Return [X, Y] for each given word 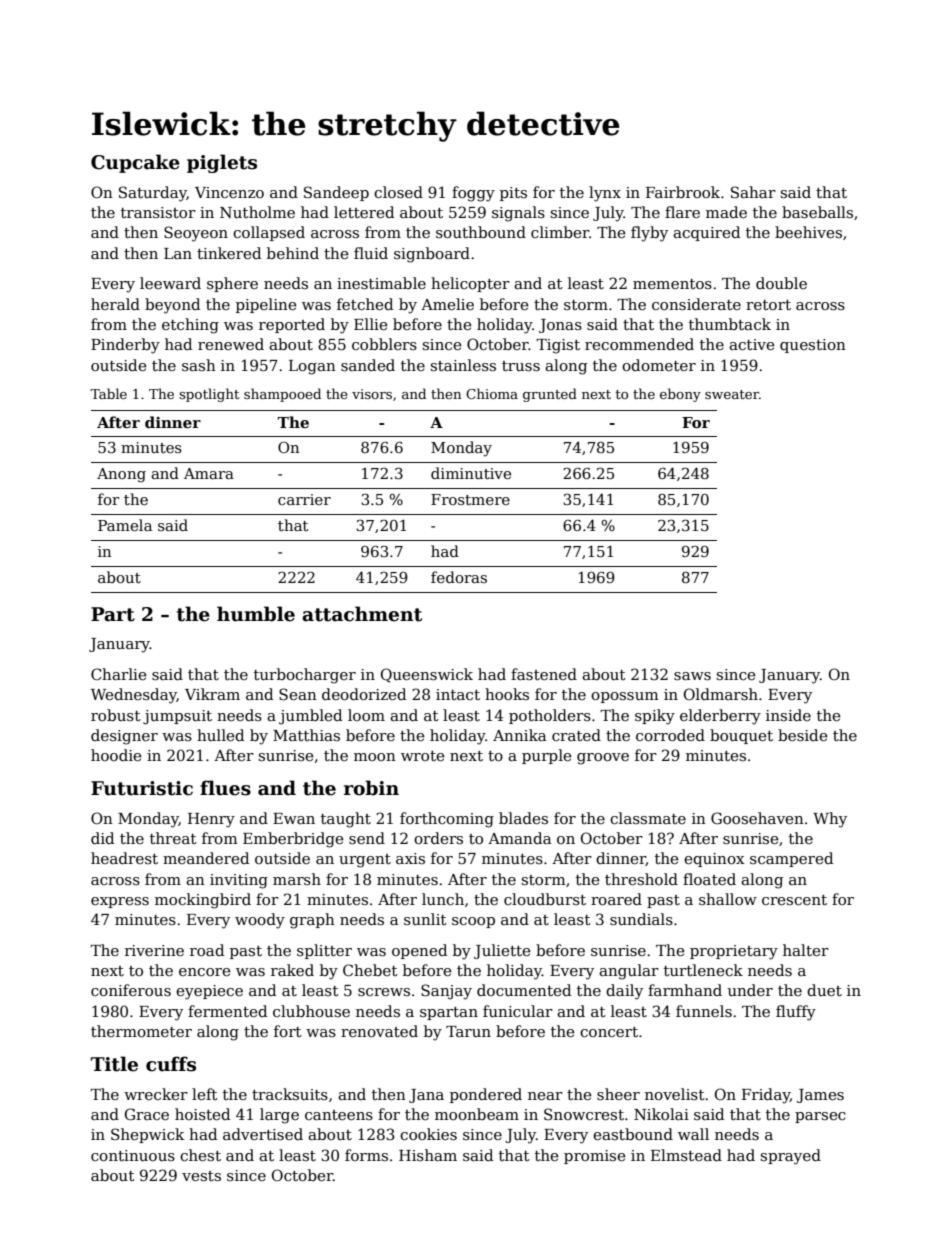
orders [438, 838]
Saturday [153, 194]
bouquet [741, 736]
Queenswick [427, 675]
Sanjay [446, 992]
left [205, 1094]
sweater [732, 394]
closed [398, 192]
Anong [121, 475]
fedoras [459, 577]
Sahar [753, 192]
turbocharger [305, 676]
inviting [239, 881]
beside [802, 735]
